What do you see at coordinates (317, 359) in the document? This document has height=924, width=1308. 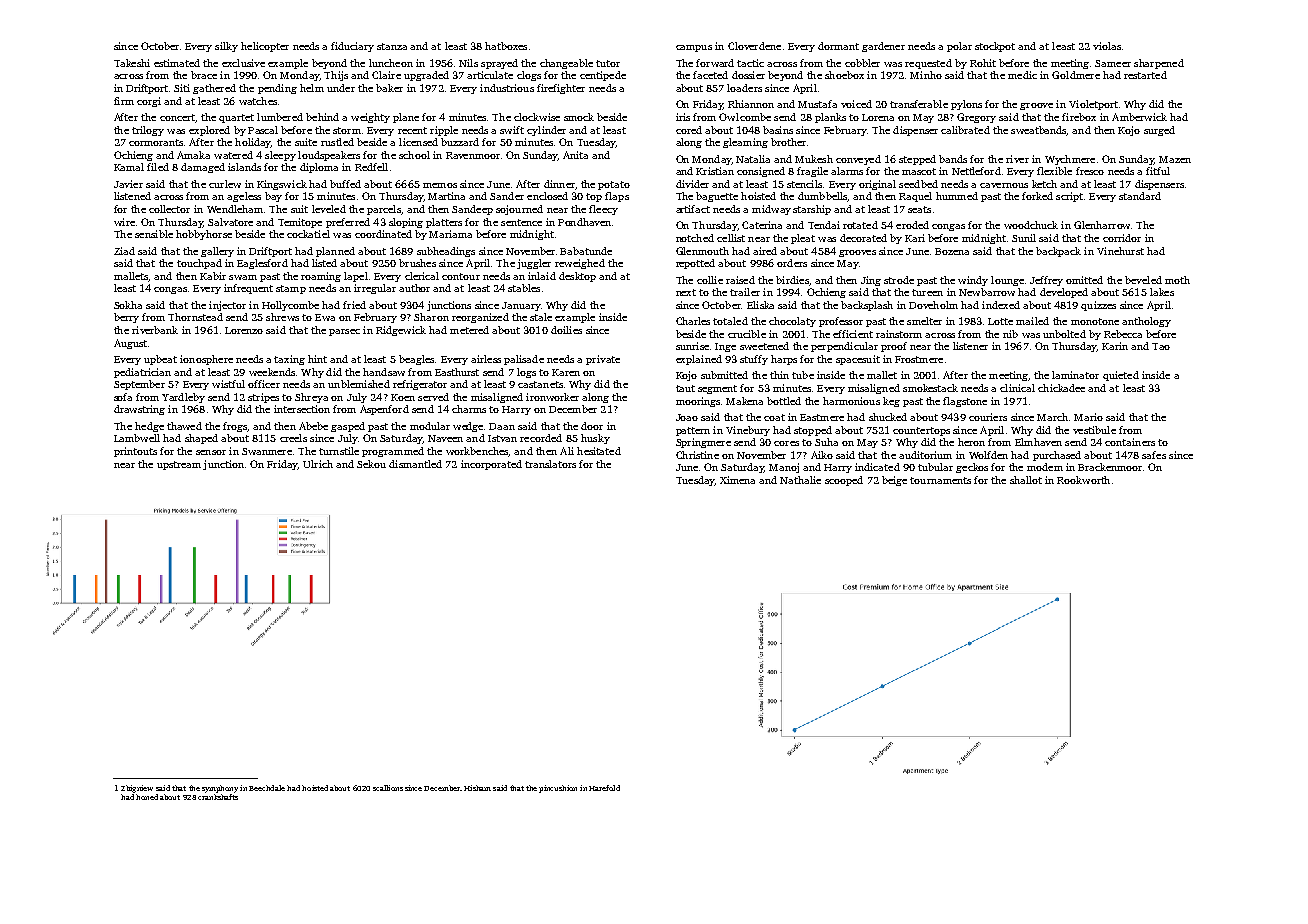 I see `hint` at bounding box center [317, 359].
